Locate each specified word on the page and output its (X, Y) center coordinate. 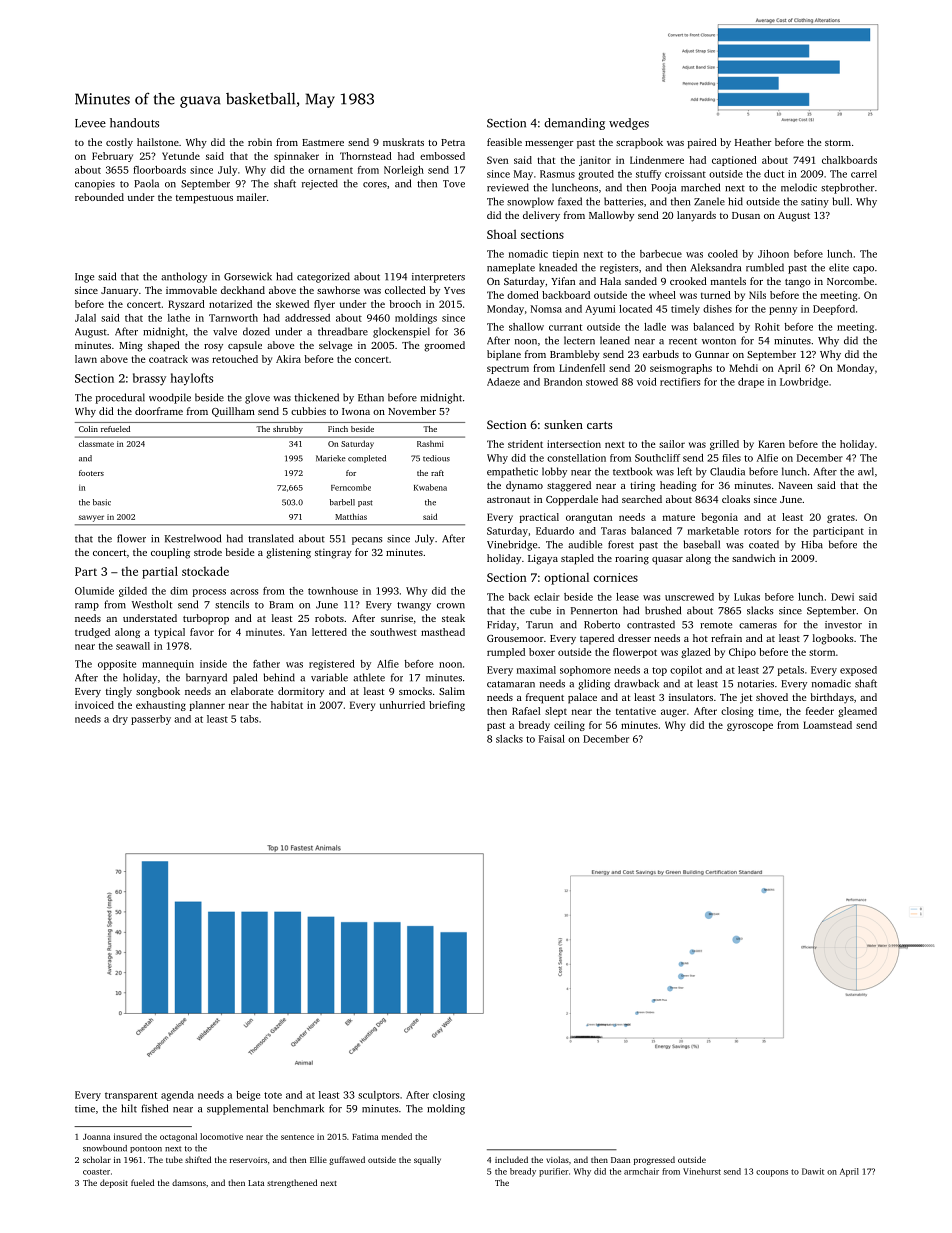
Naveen (796, 485)
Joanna (96, 1137)
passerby (151, 720)
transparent (131, 1096)
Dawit (813, 1171)
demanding (574, 124)
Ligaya (543, 559)
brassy (149, 379)
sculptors (378, 1096)
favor (202, 632)
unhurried (402, 705)
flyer (324, 305)
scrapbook (639, 143)
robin (260, 142)
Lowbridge (804, 383)
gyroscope (750, 727)
